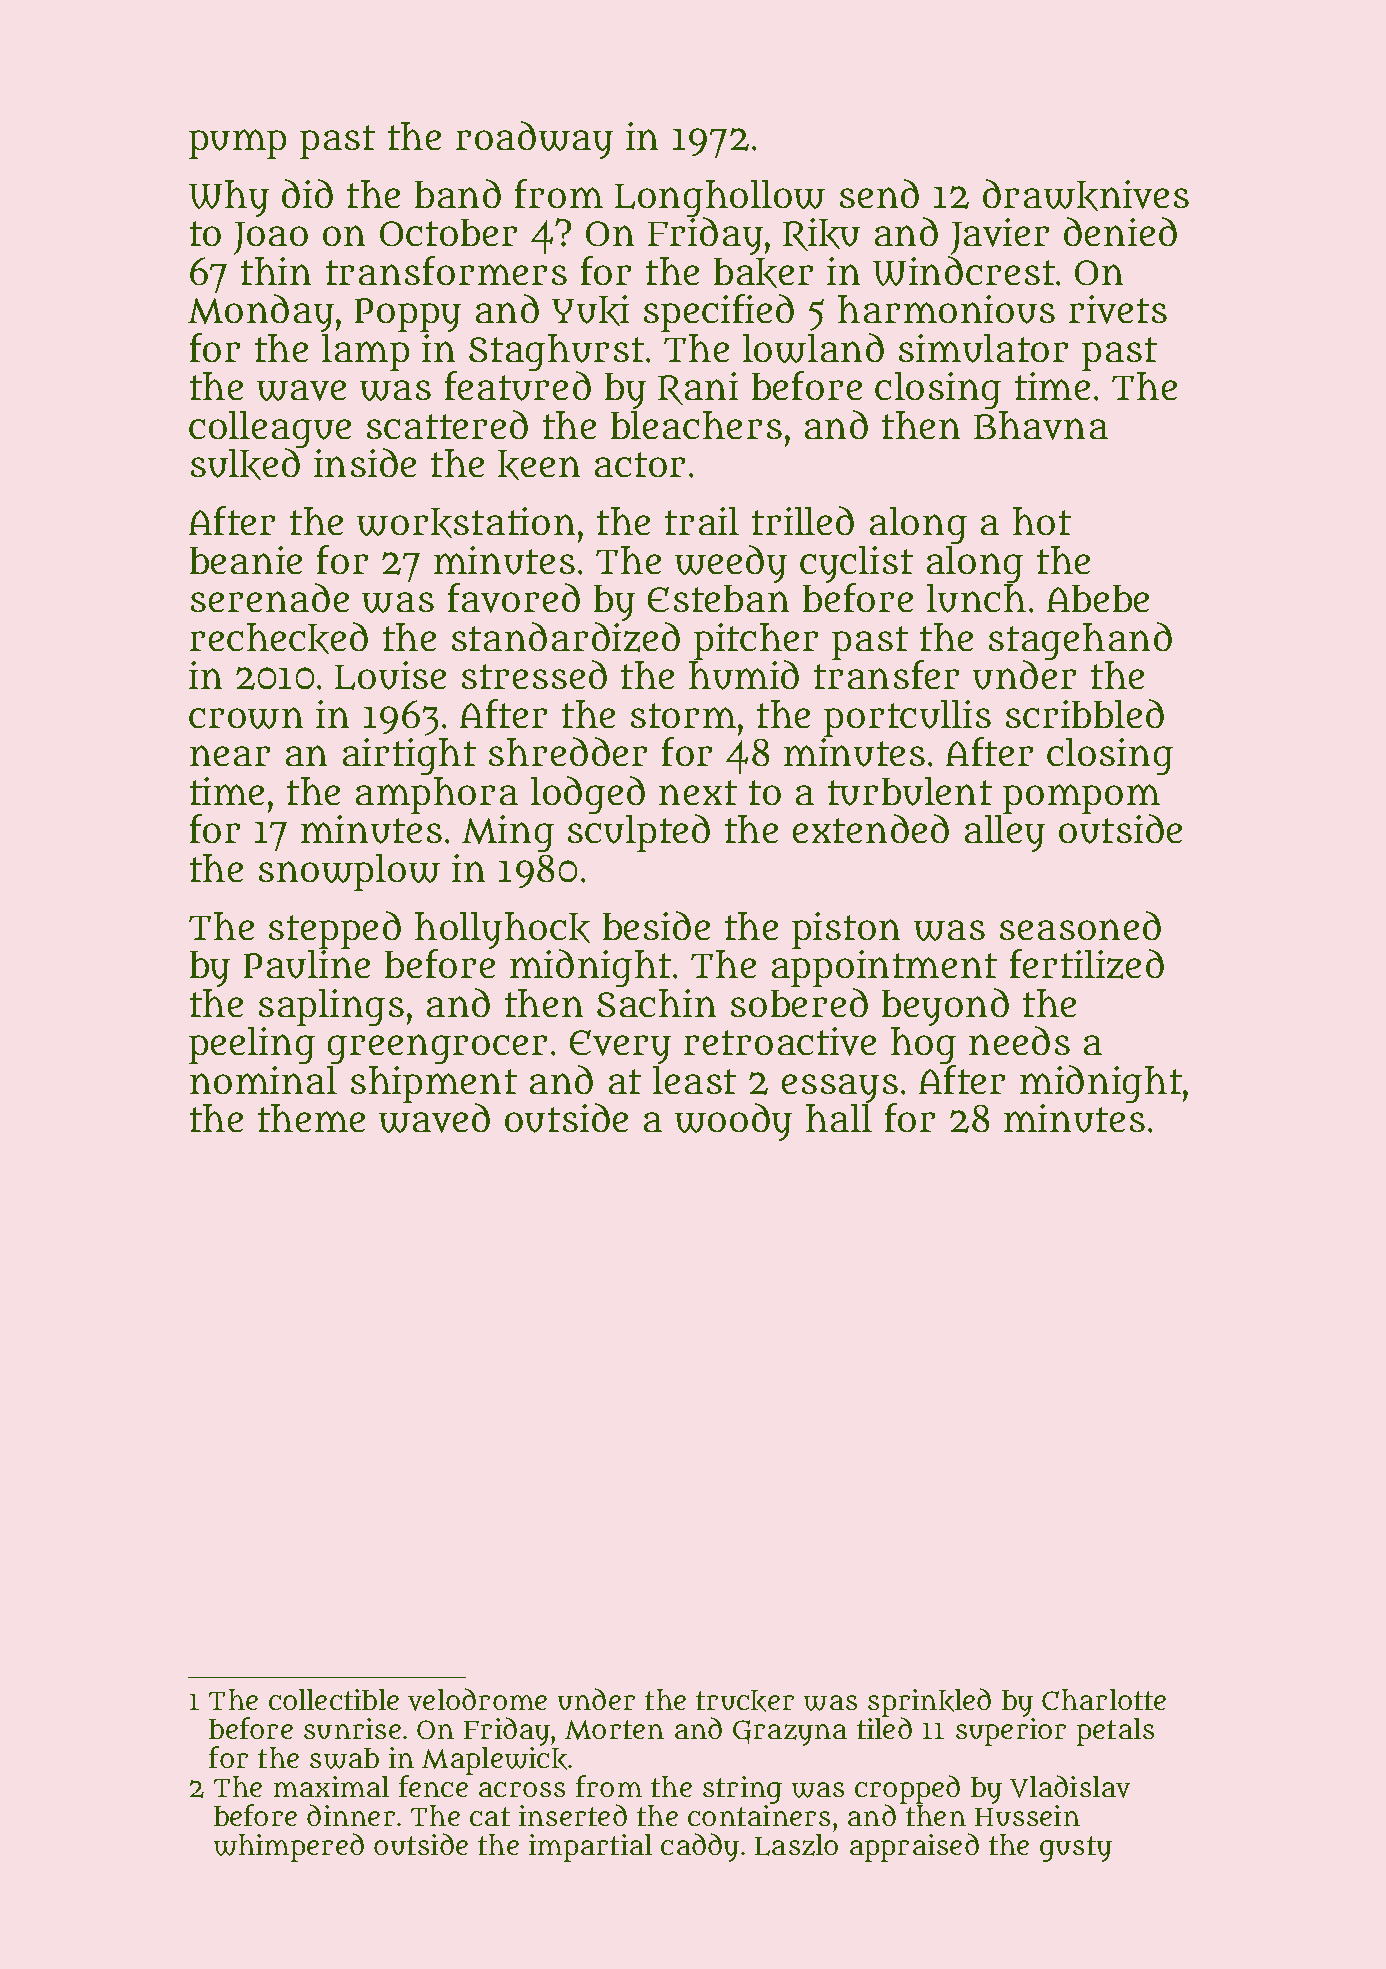 This document has height=1969, width=1386. I want to click on send, so click(879, 193).
